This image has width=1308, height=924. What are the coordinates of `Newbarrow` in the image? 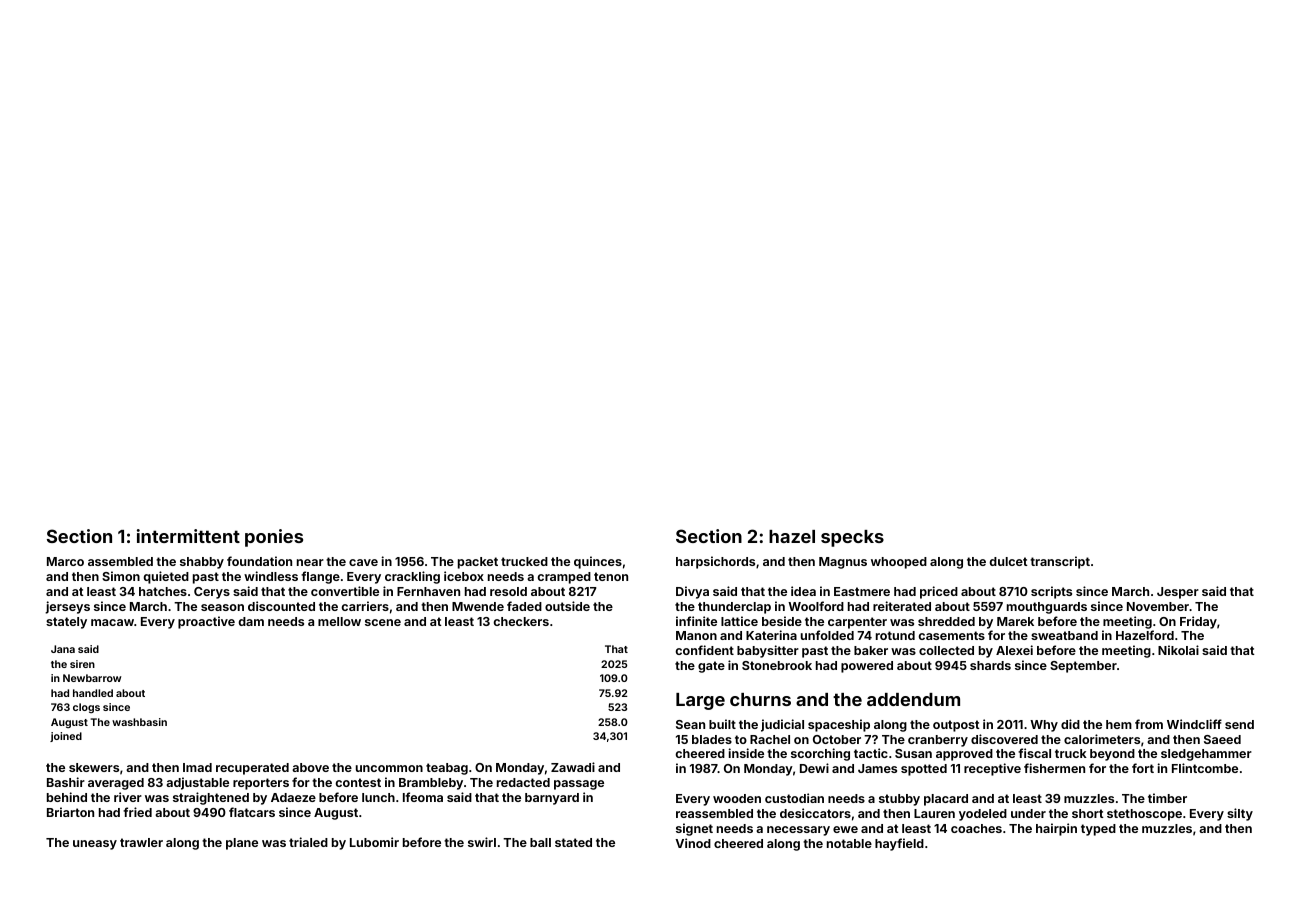 It's located at (92, 678).
